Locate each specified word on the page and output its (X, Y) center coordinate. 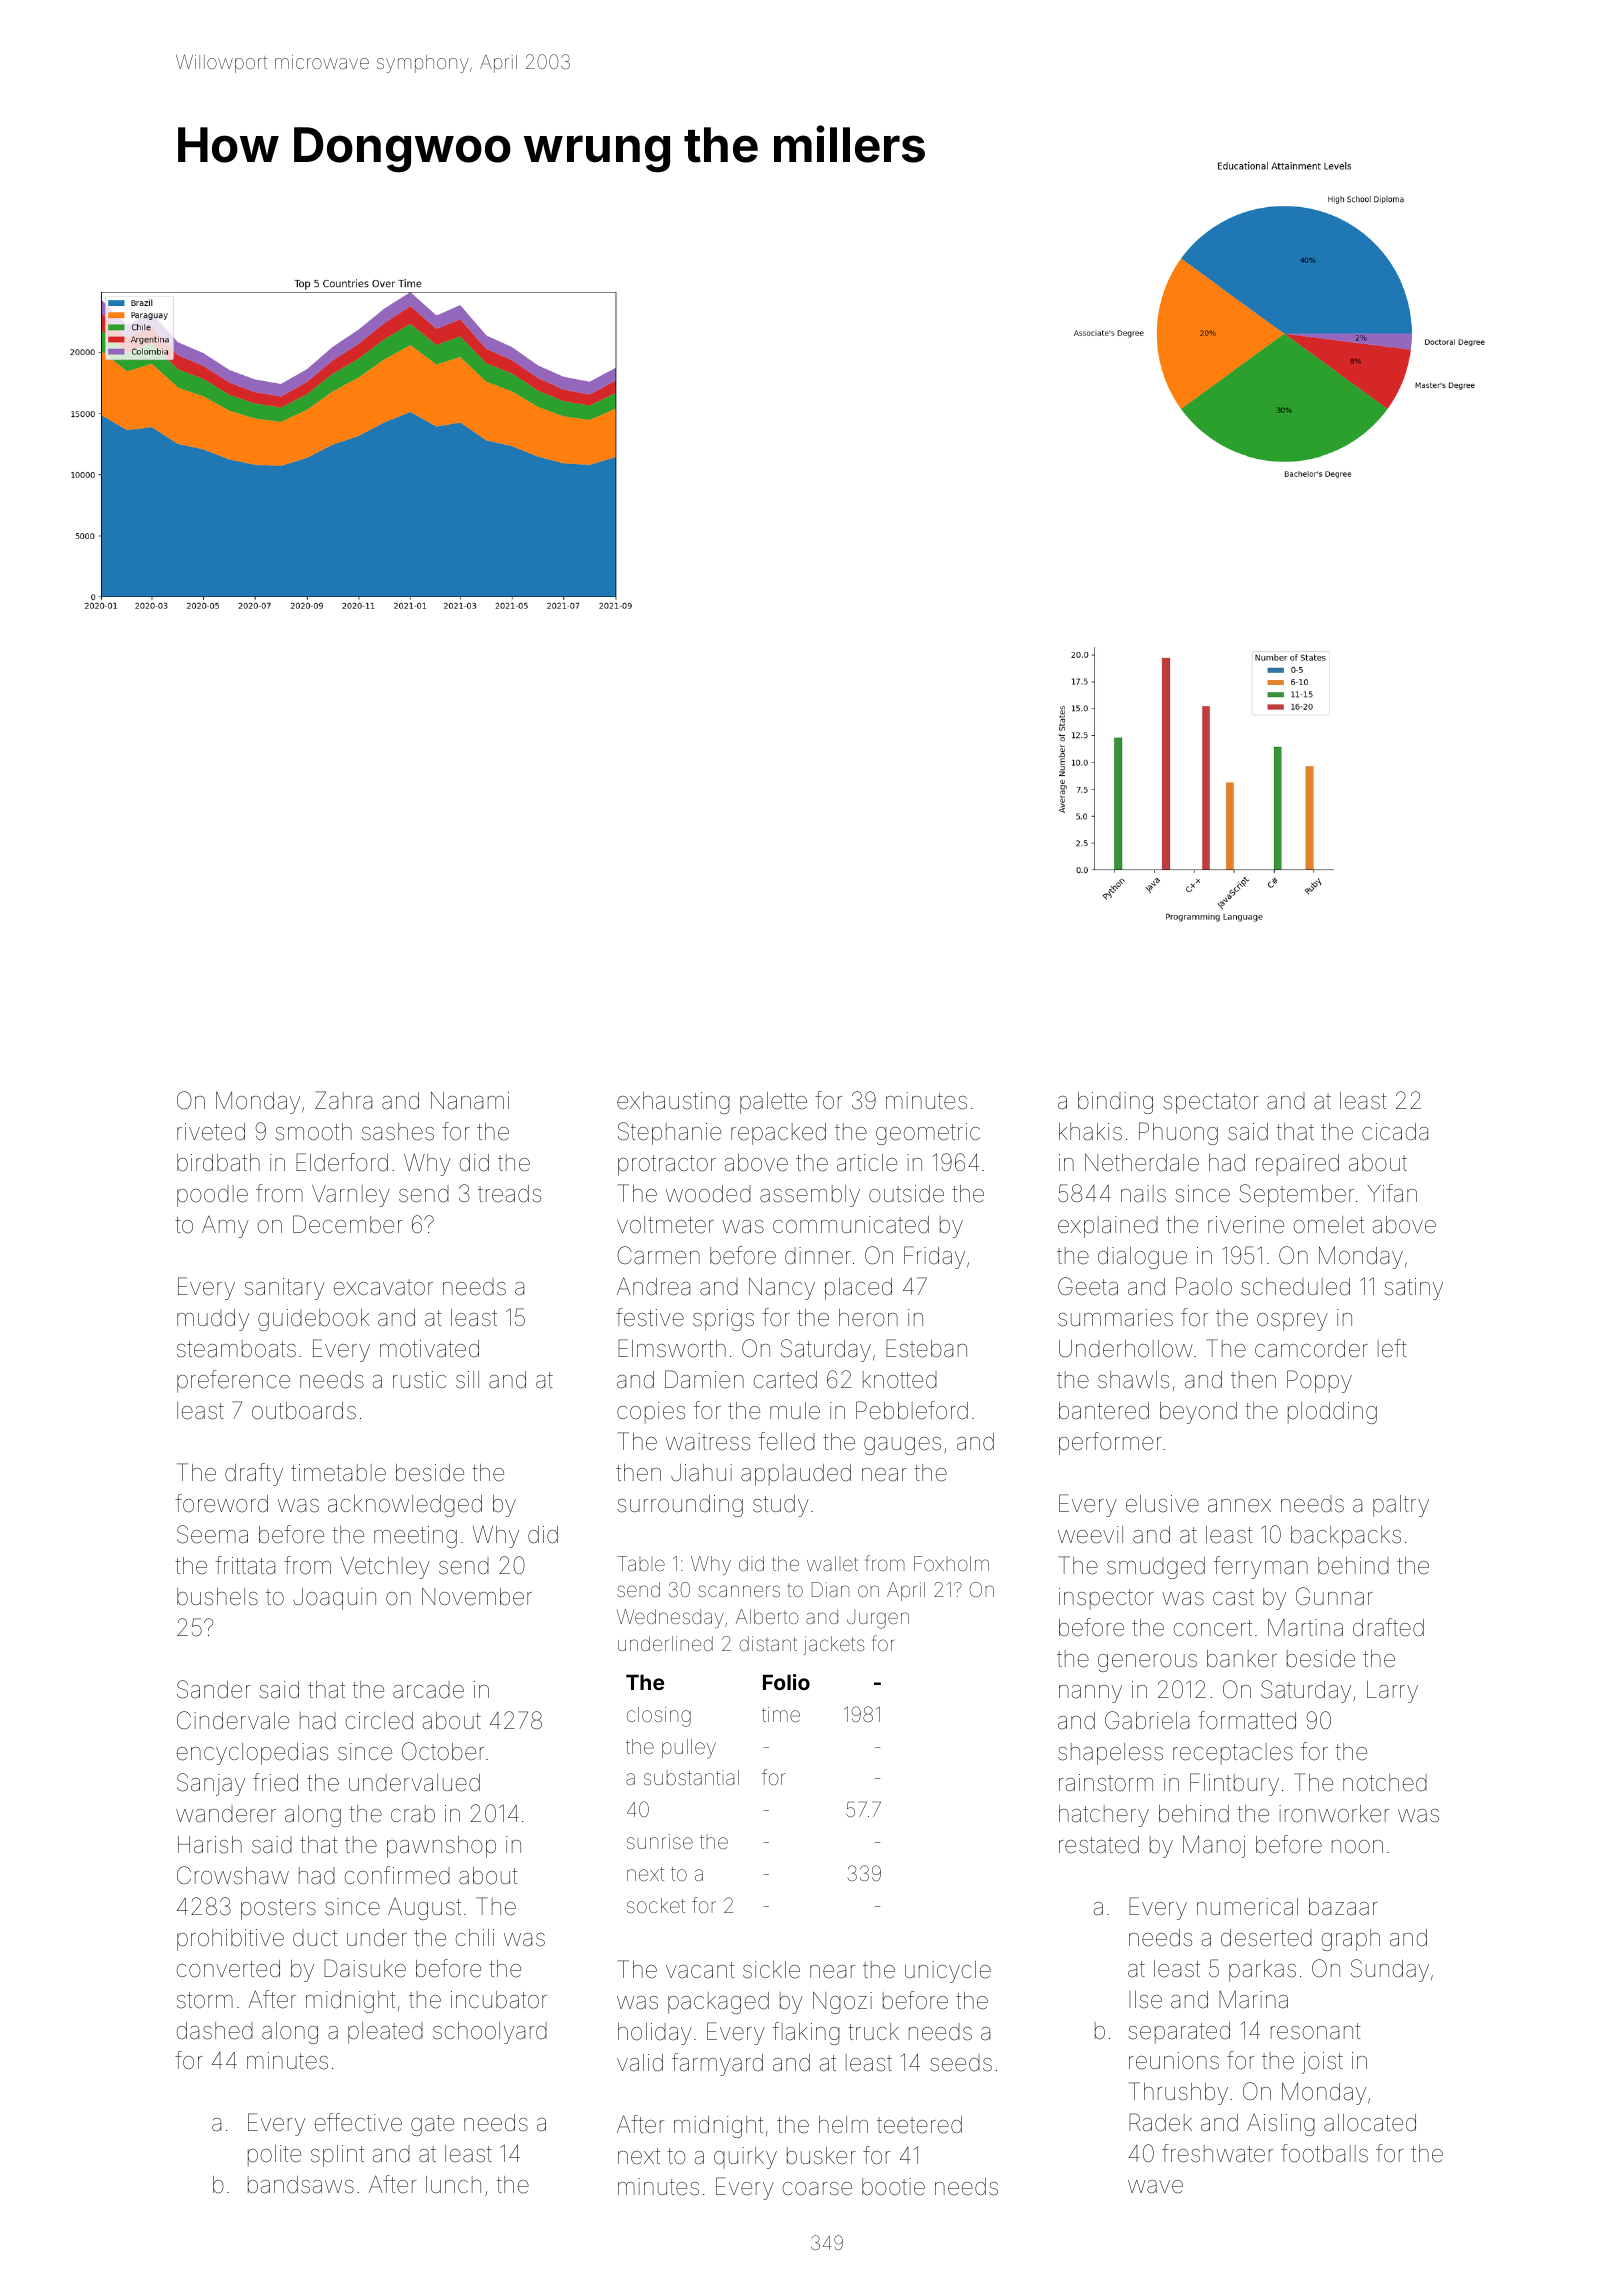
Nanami (470, 1101)
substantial (691, 1777)
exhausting (673, 1103)
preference (233, 1381)
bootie (893, 2187)
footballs (1324, 2153)
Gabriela (1147, 1720)
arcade (428, 1690)
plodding (1332, 1413)
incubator (499, 2000)
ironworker (1334, 1814)
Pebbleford (912, 1410)
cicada (1395, 1132)
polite (274, 2156)
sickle (771, 1970)
